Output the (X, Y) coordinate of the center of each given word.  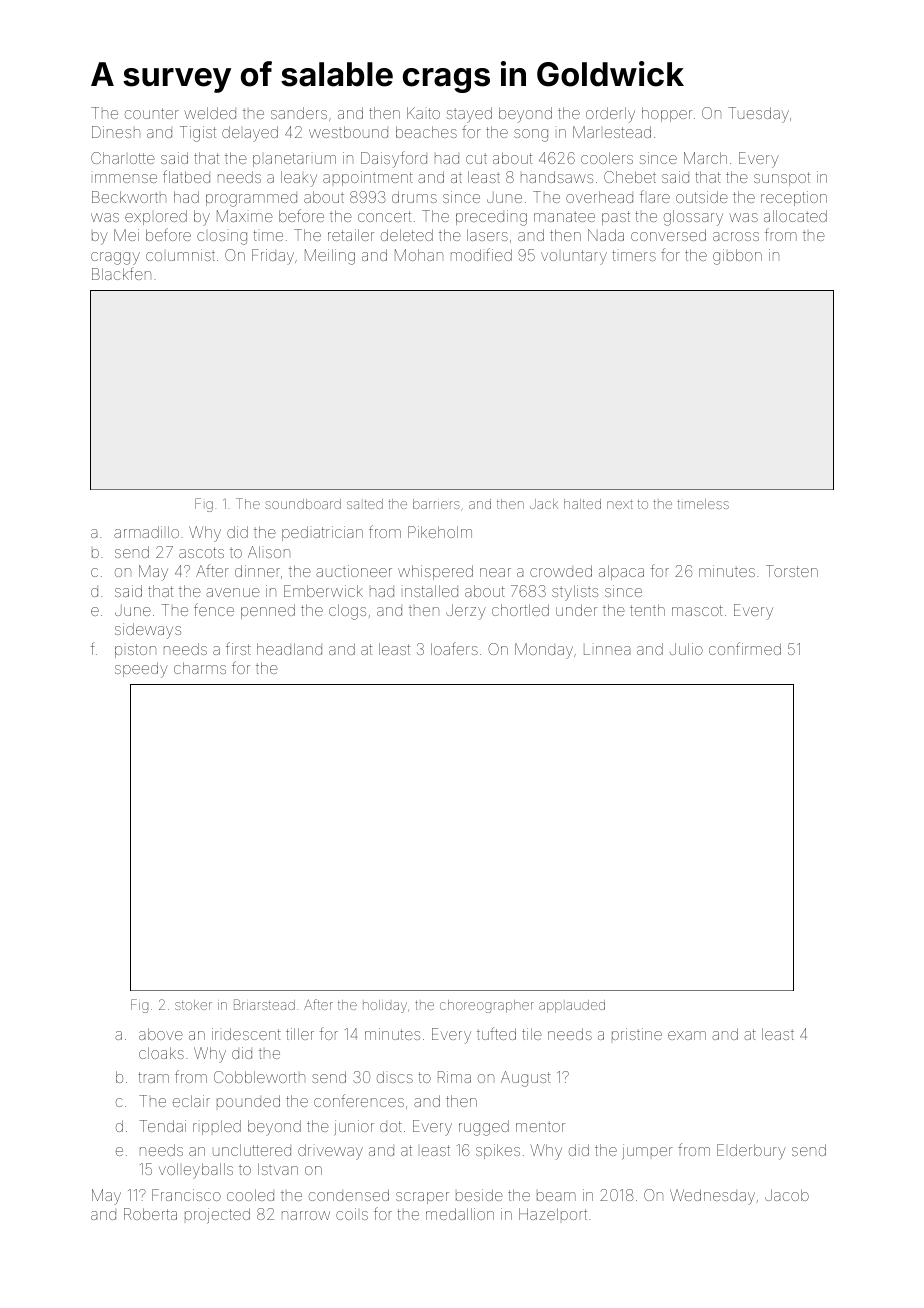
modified (481, 254)
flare (655, 196)
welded (210, 113)
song (531, 135)
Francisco (186, 1195)
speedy (141, 670)
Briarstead (264, 1004)
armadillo (146, 532)
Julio (686, 649)
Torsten (792, 571)
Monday (544, 651)
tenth (647, 610)
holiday (385, 1006)
